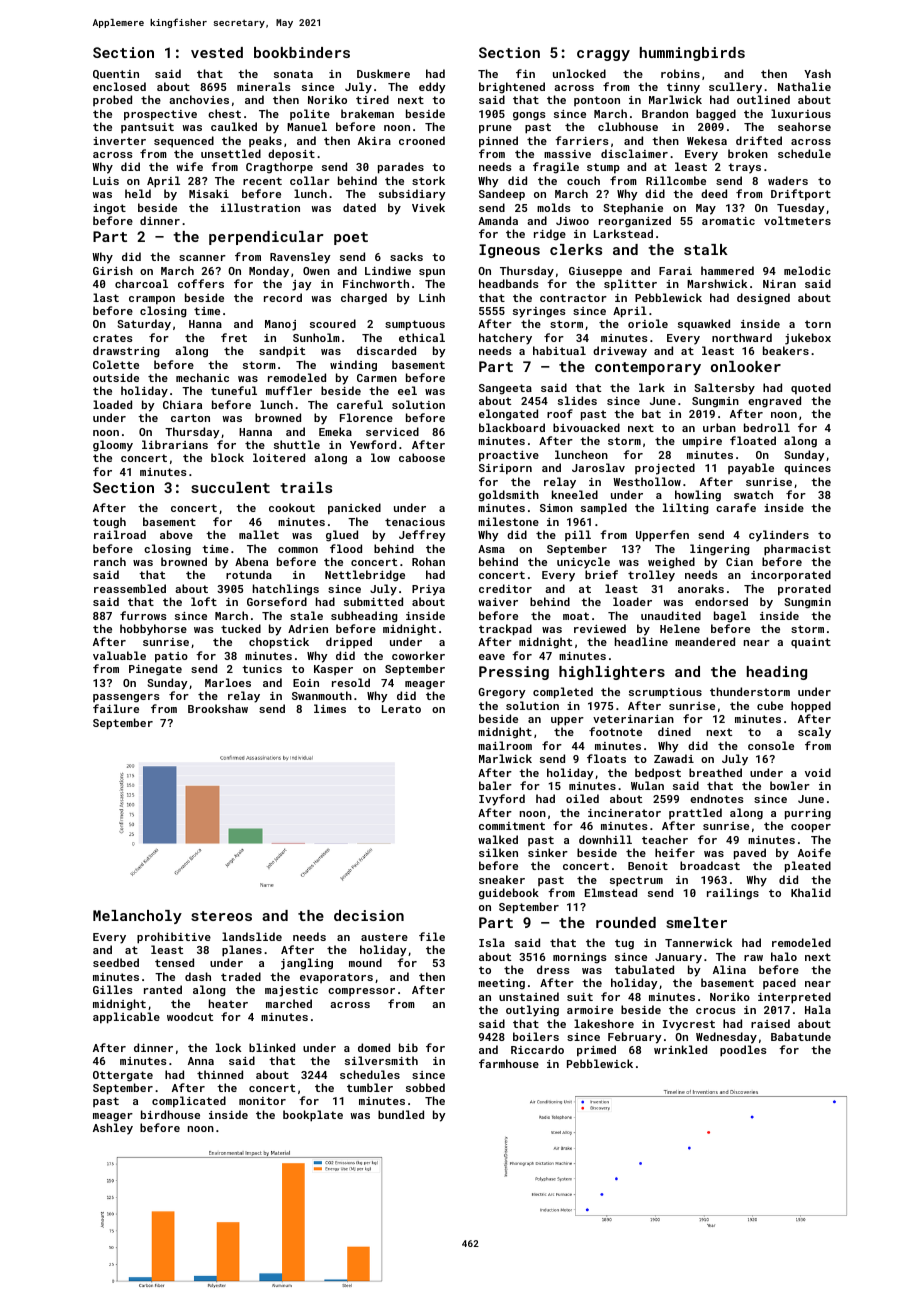 This image has height=1308, width=924. What do you see at coordinates (797, 550) in the image?
I see `pharmacist` at bounding box center [797, 550].
